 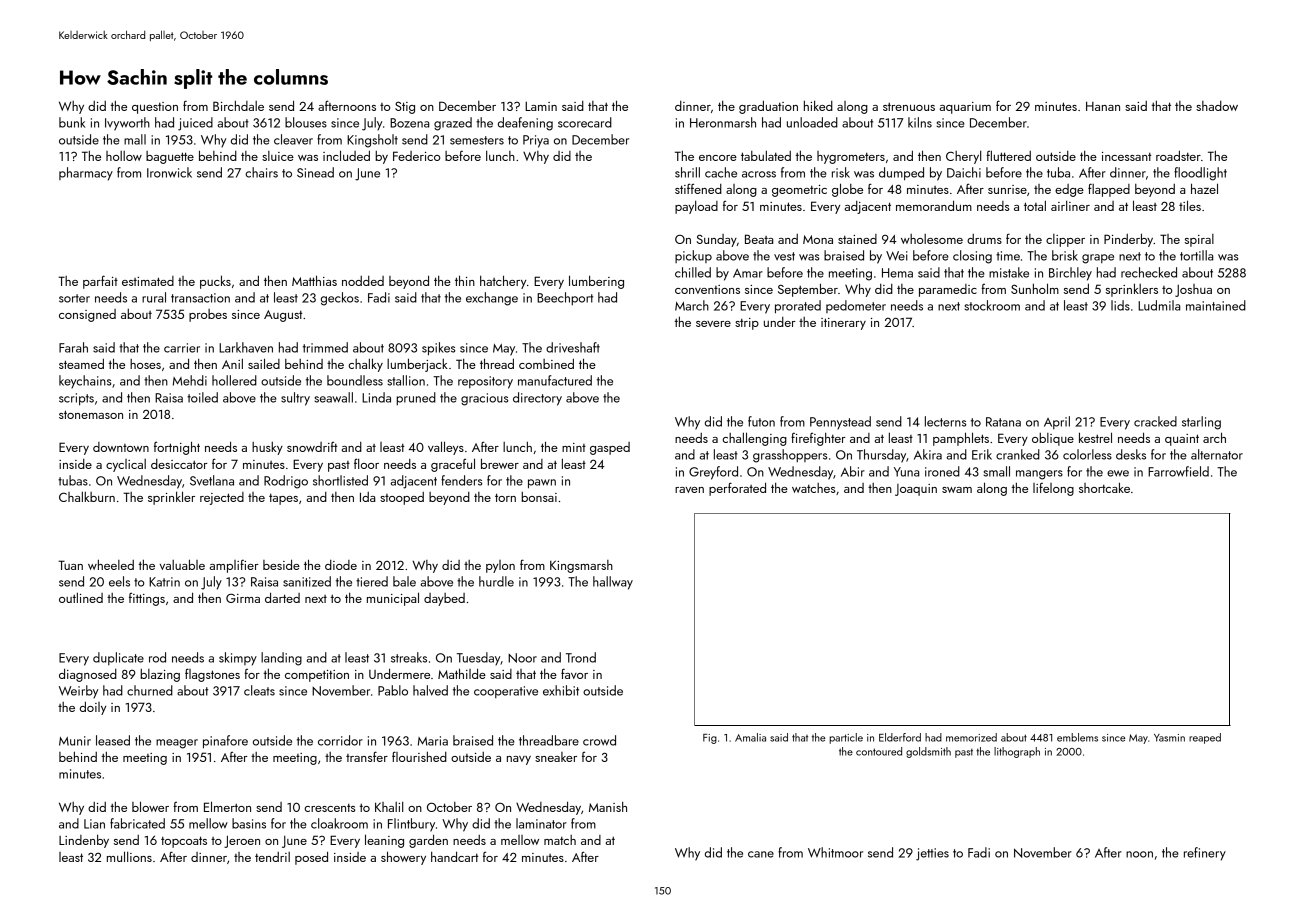 What do you see at coordinates (154, 297) in the page?
I see `rural` at bounding box center [154, 297].
